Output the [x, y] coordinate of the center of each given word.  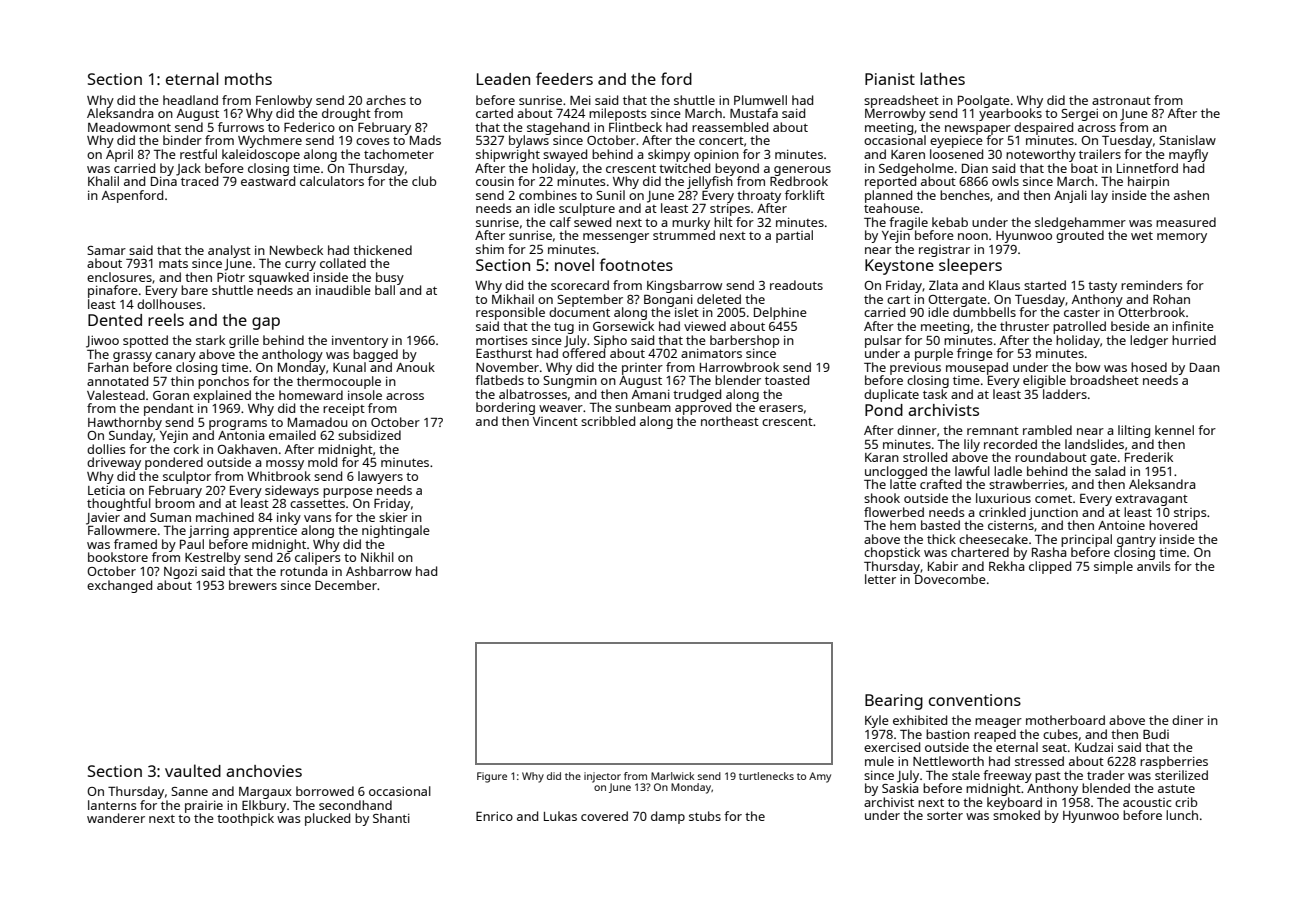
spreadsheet [901, 101]
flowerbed [894, 512]
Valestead [116, 395]
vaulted [193, 770]
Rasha [1049, 552]
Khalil [103, 181]
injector [602, 777]
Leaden [503, 79]
